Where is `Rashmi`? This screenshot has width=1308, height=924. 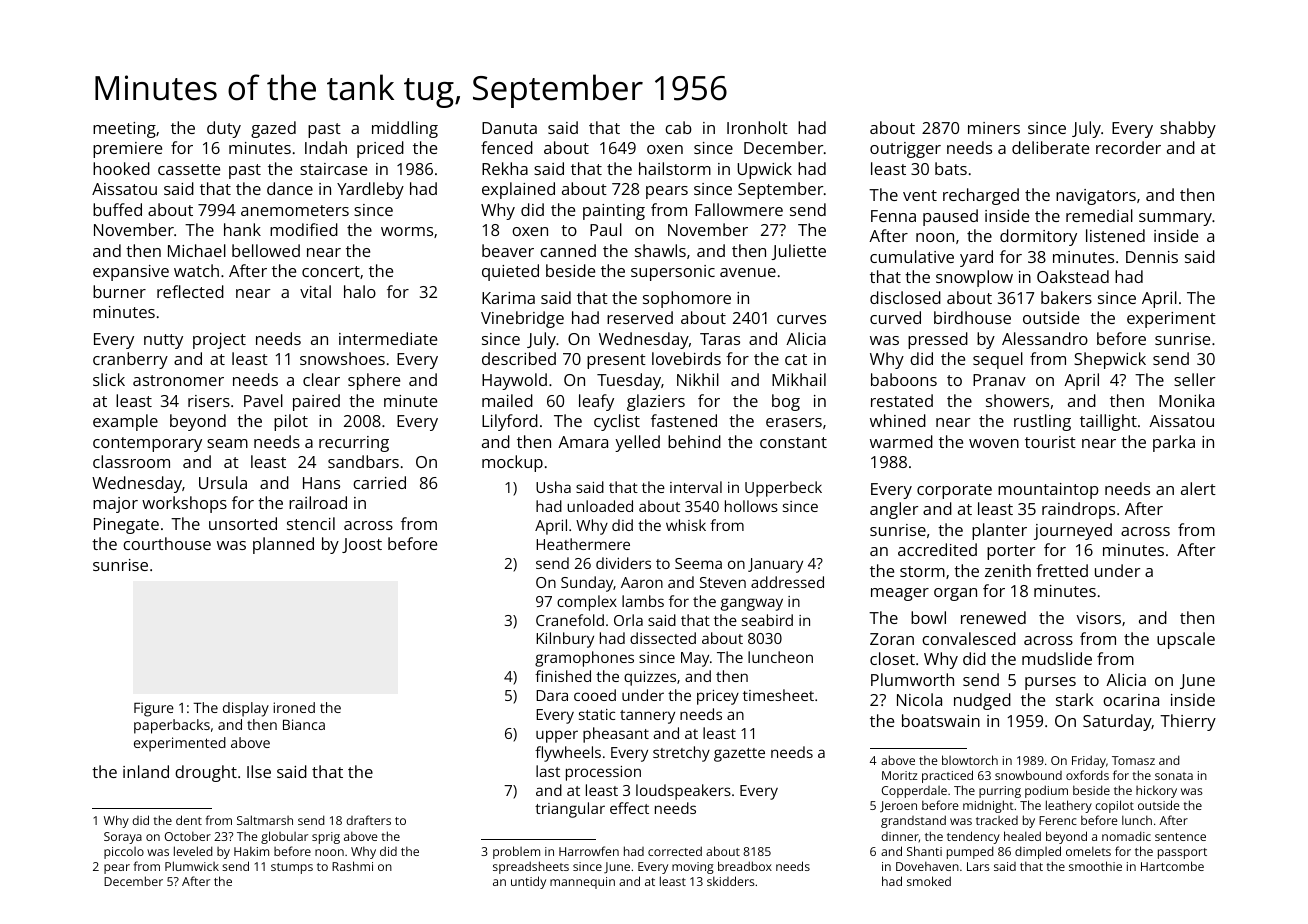 Rashmi is located at coordinates (352, 866).
